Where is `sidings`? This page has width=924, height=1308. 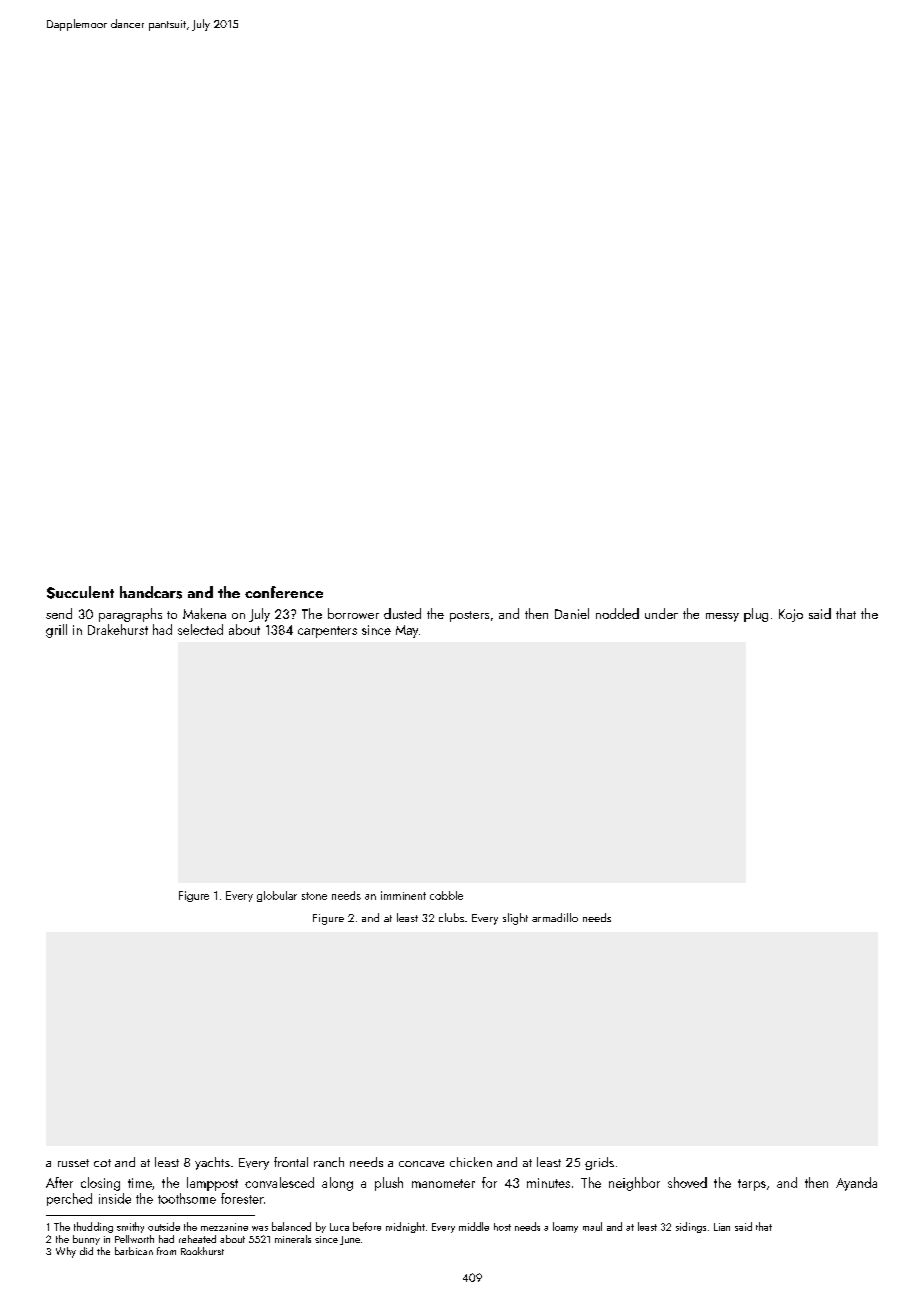 sidings is located at coordinates (691, 1227).
